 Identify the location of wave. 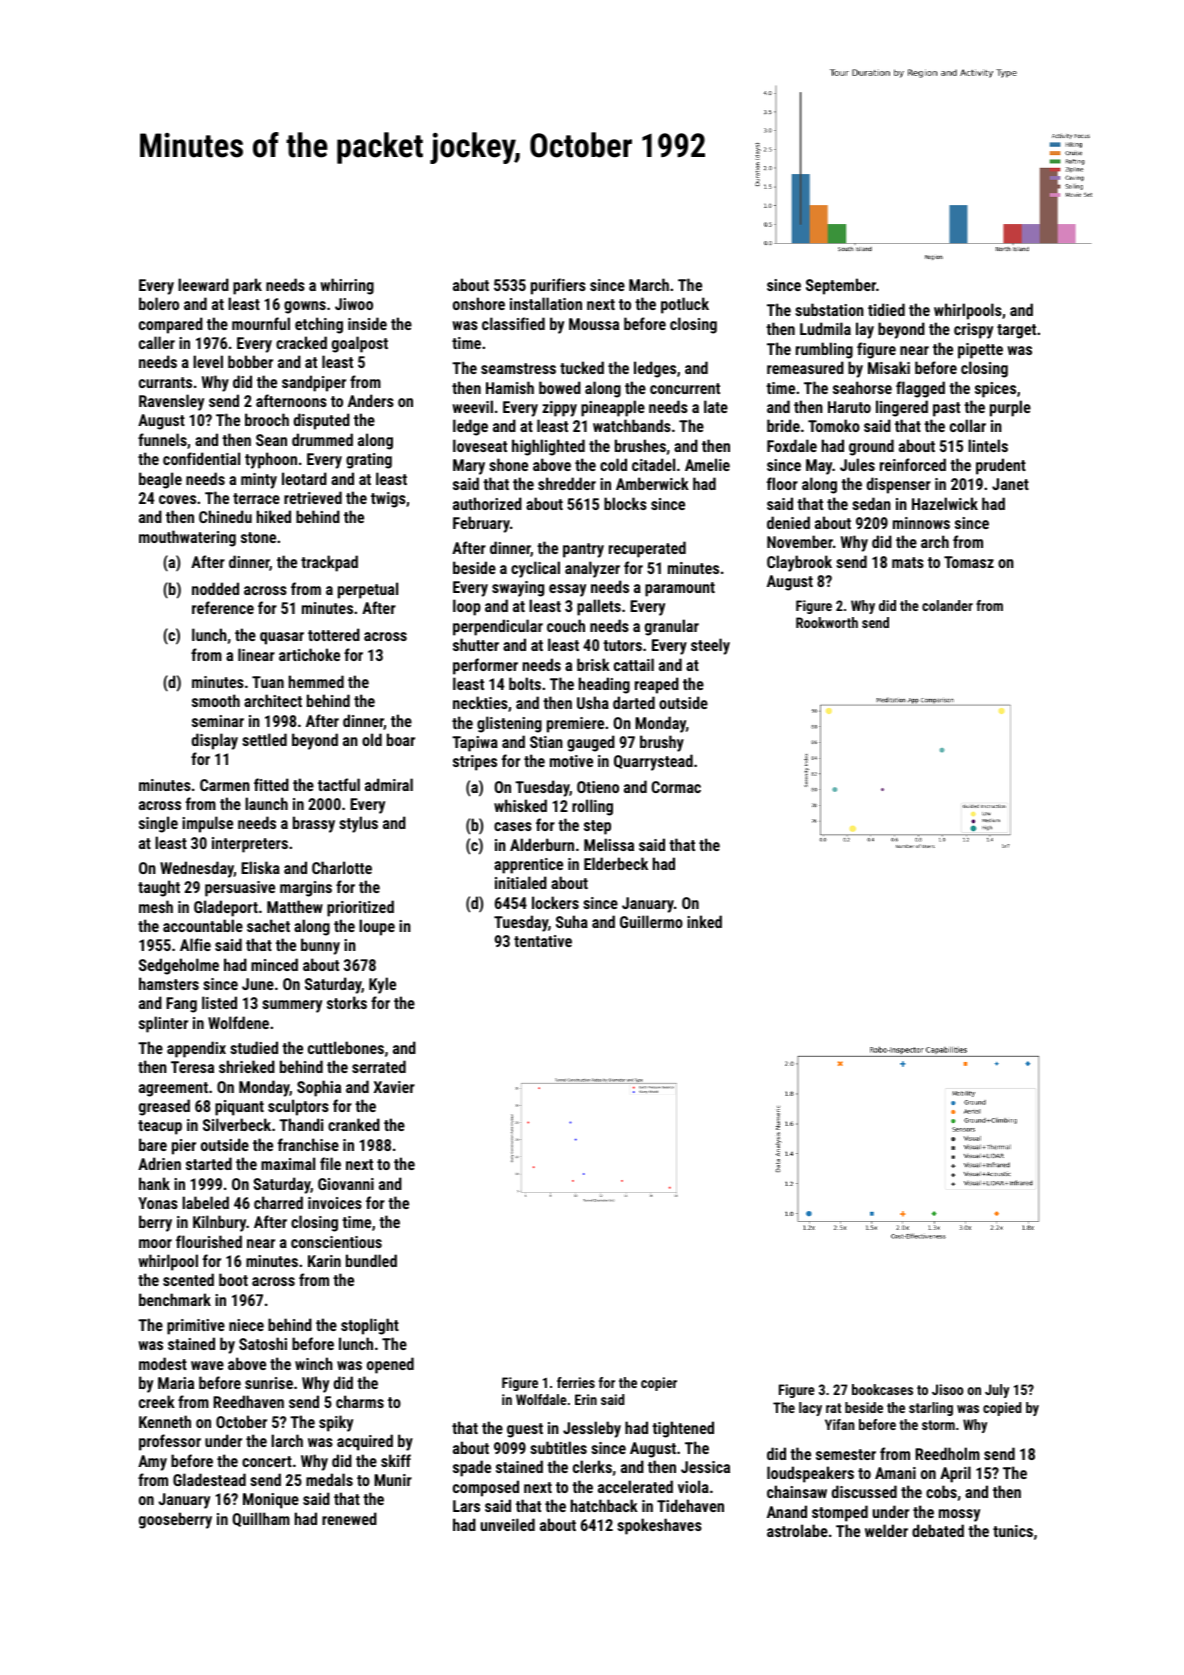
(207, 1365).
